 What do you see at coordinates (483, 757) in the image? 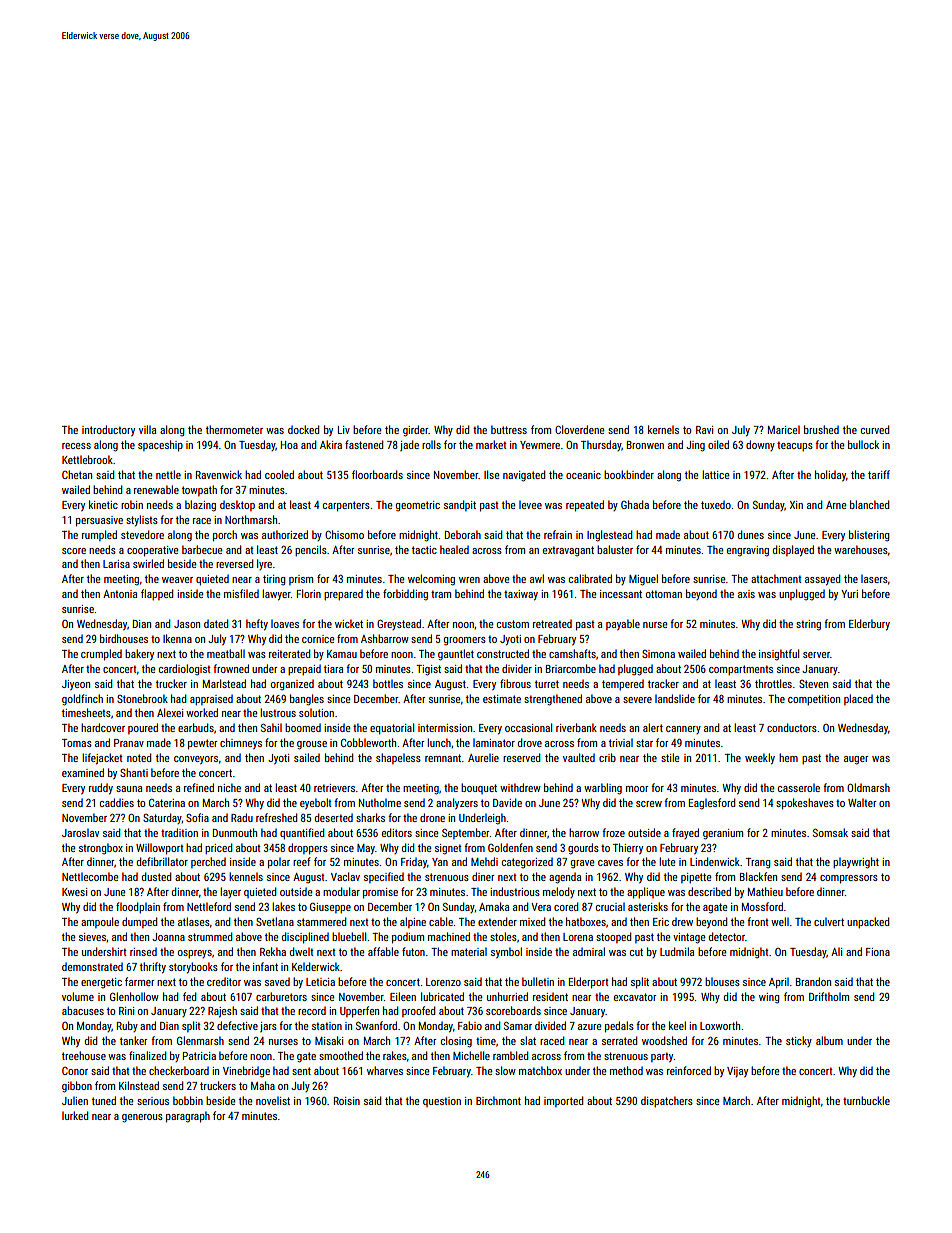
I see `Aurelie` at bounding box center [483, 757].
